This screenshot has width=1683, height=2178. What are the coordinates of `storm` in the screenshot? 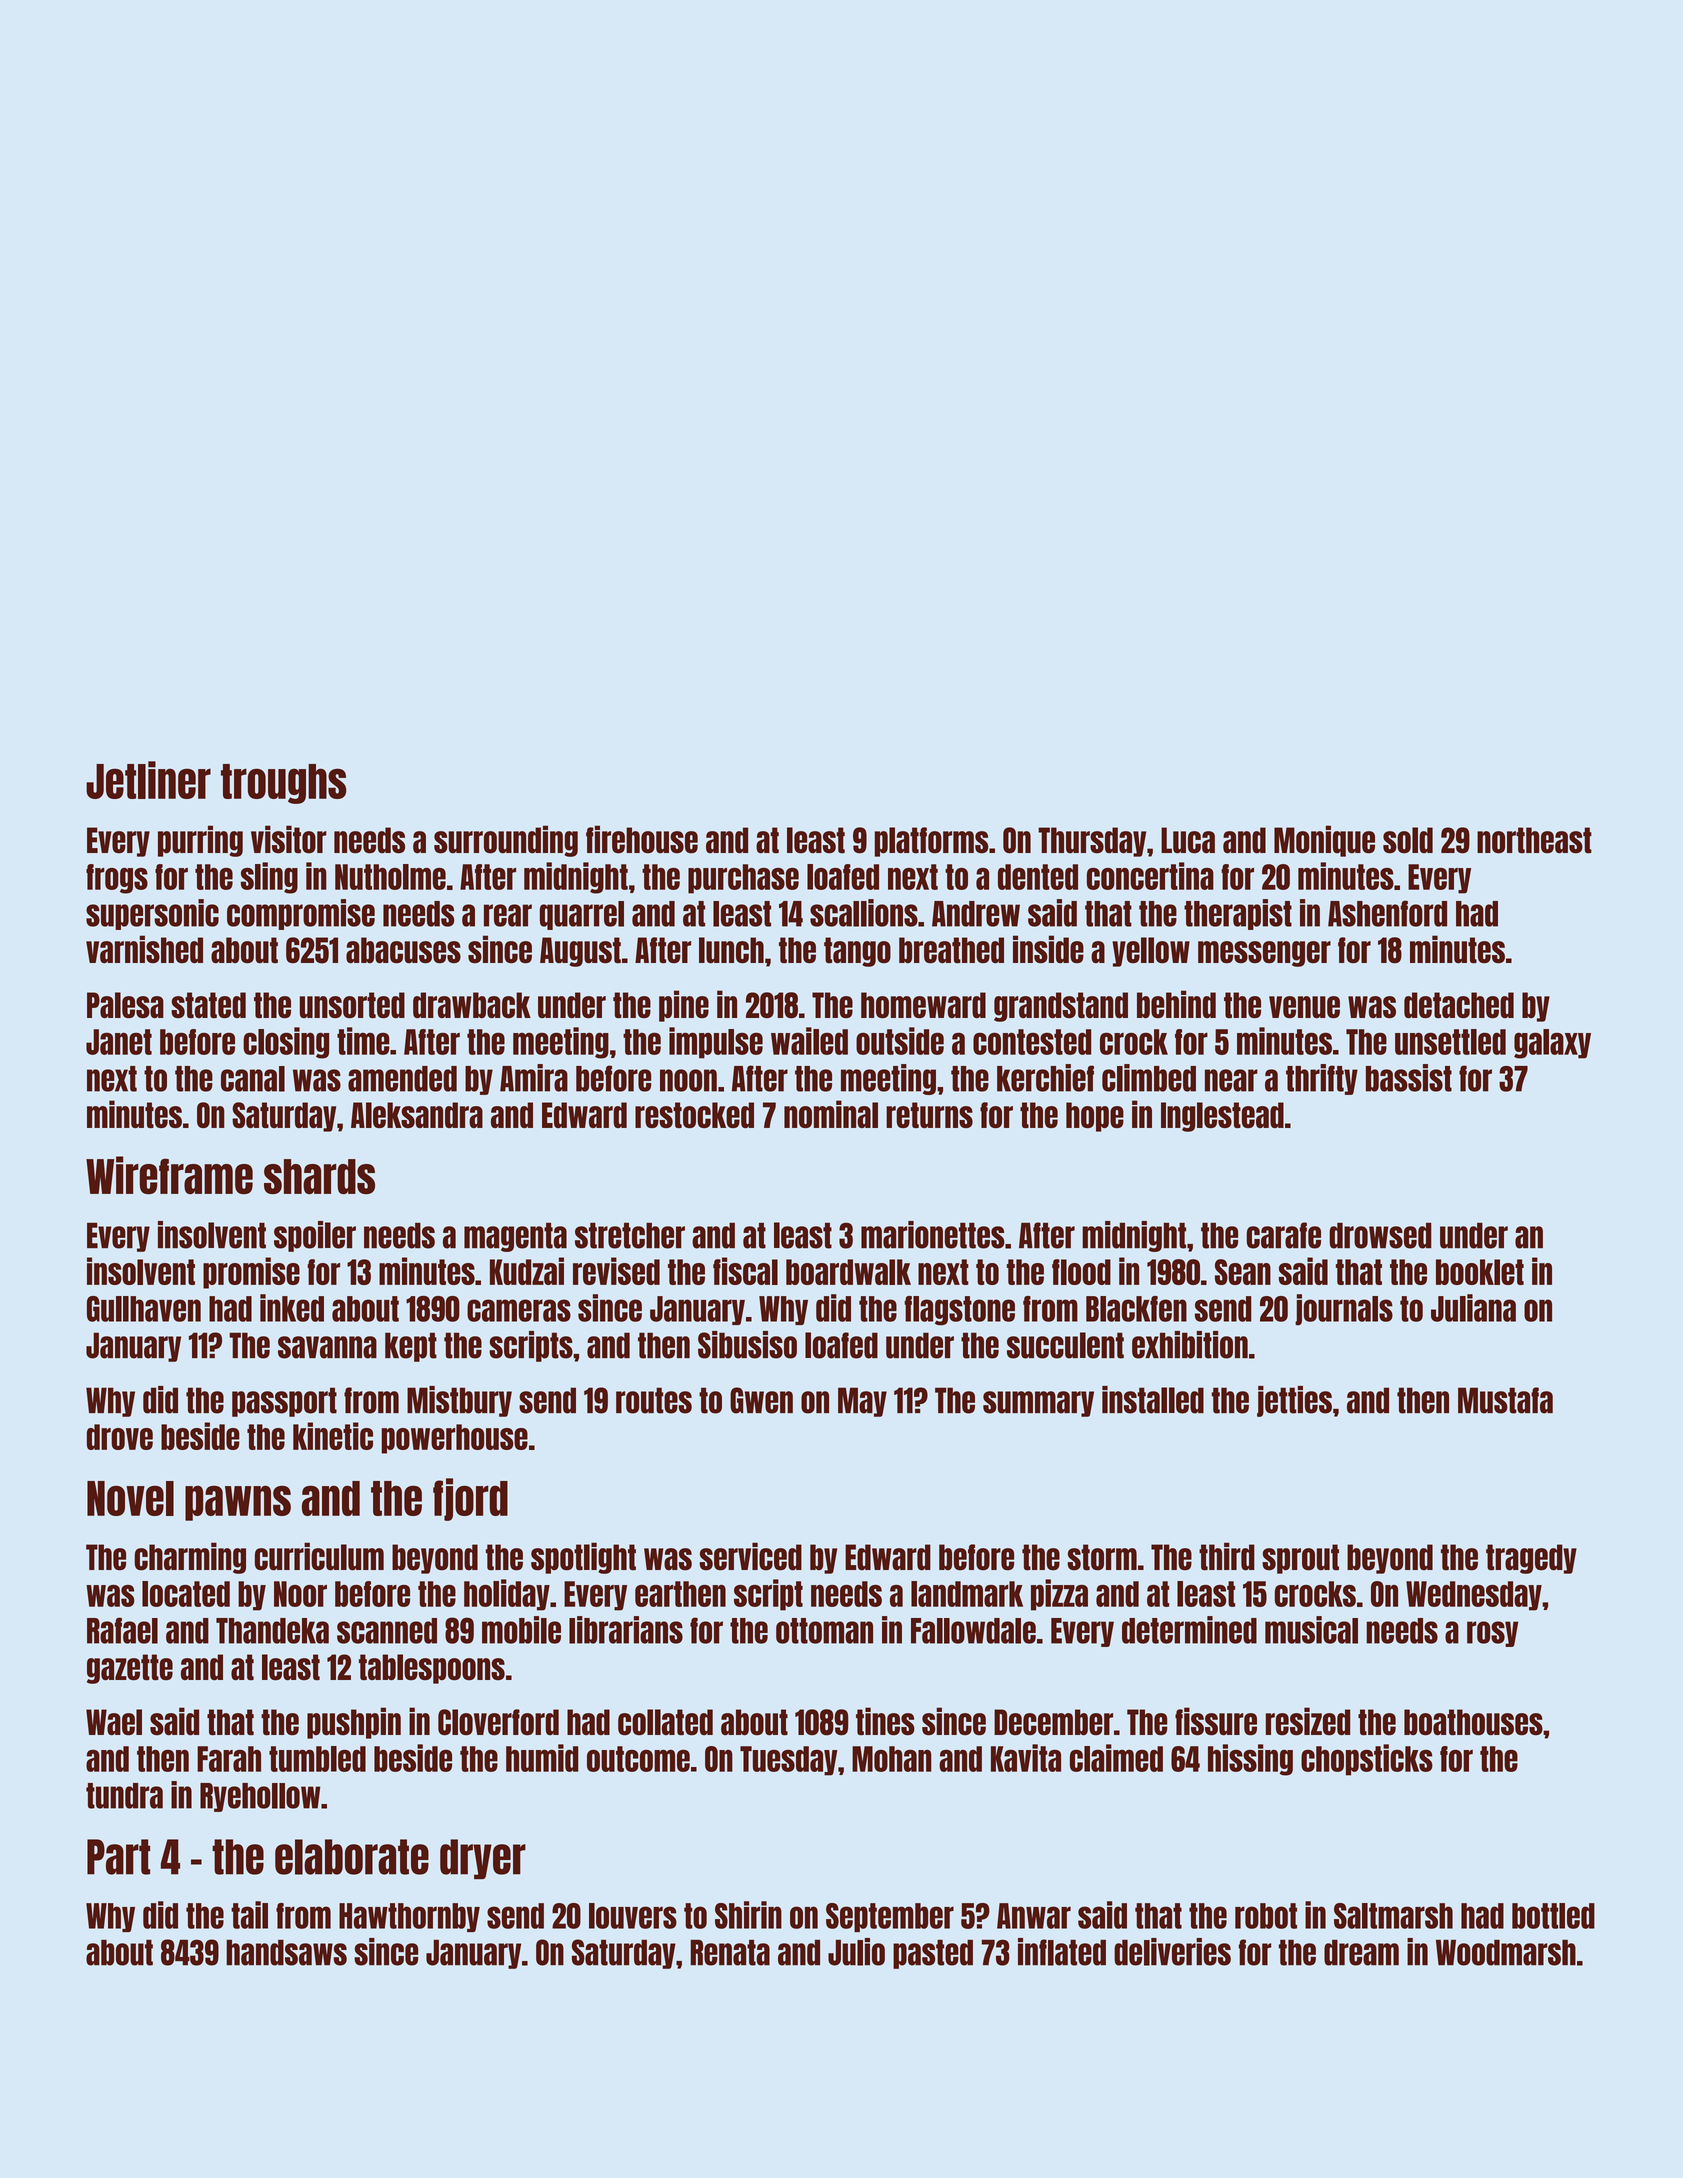 It's located at (1102, 1557).
